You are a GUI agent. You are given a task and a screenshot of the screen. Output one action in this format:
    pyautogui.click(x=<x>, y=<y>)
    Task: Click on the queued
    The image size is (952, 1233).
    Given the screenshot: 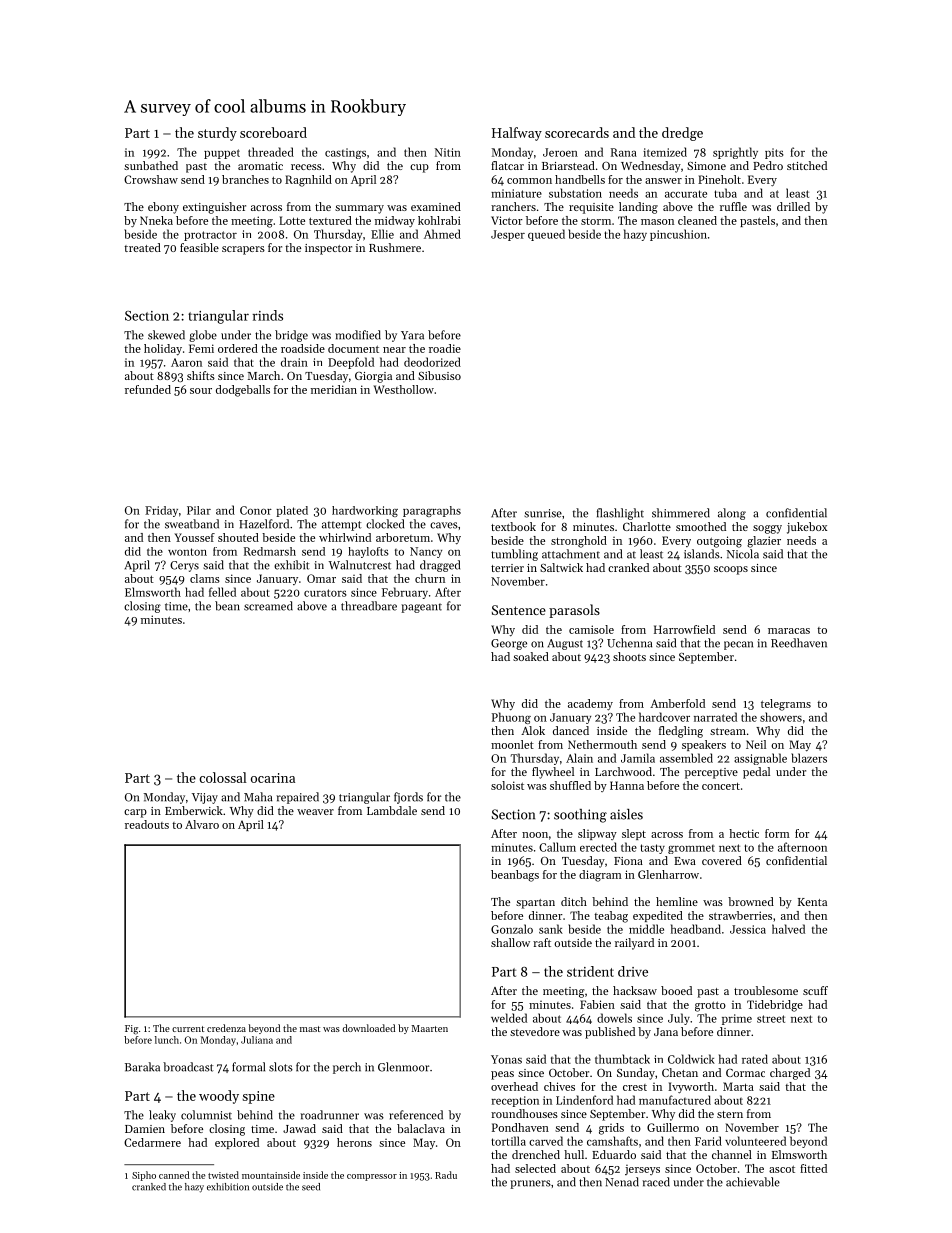 What is the action you would take?
    pyautogui.click(x=546, y=235)
